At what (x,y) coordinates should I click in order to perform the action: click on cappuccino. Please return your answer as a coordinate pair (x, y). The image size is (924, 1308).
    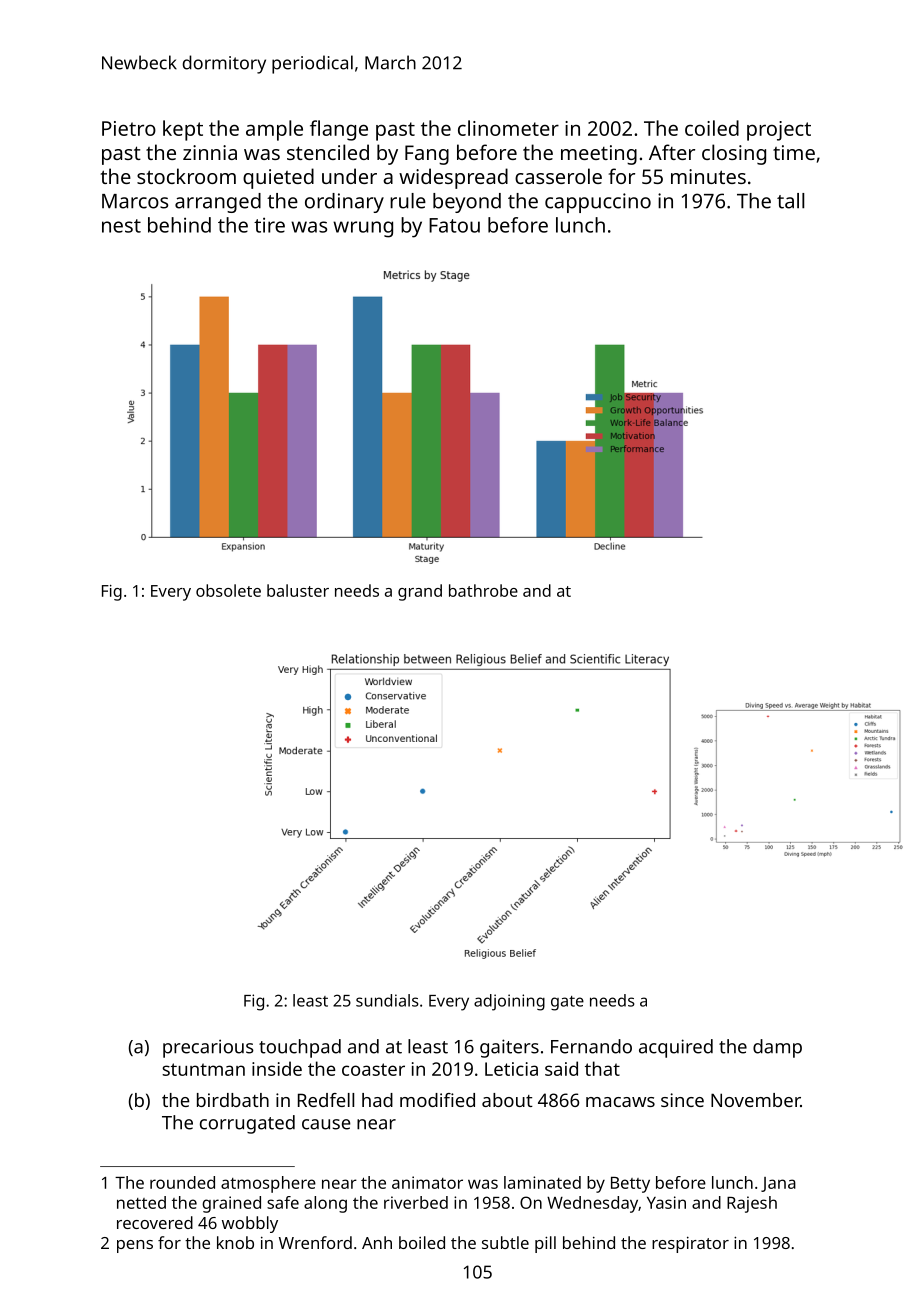
    Looking at the image, I should click on (598, 203).
